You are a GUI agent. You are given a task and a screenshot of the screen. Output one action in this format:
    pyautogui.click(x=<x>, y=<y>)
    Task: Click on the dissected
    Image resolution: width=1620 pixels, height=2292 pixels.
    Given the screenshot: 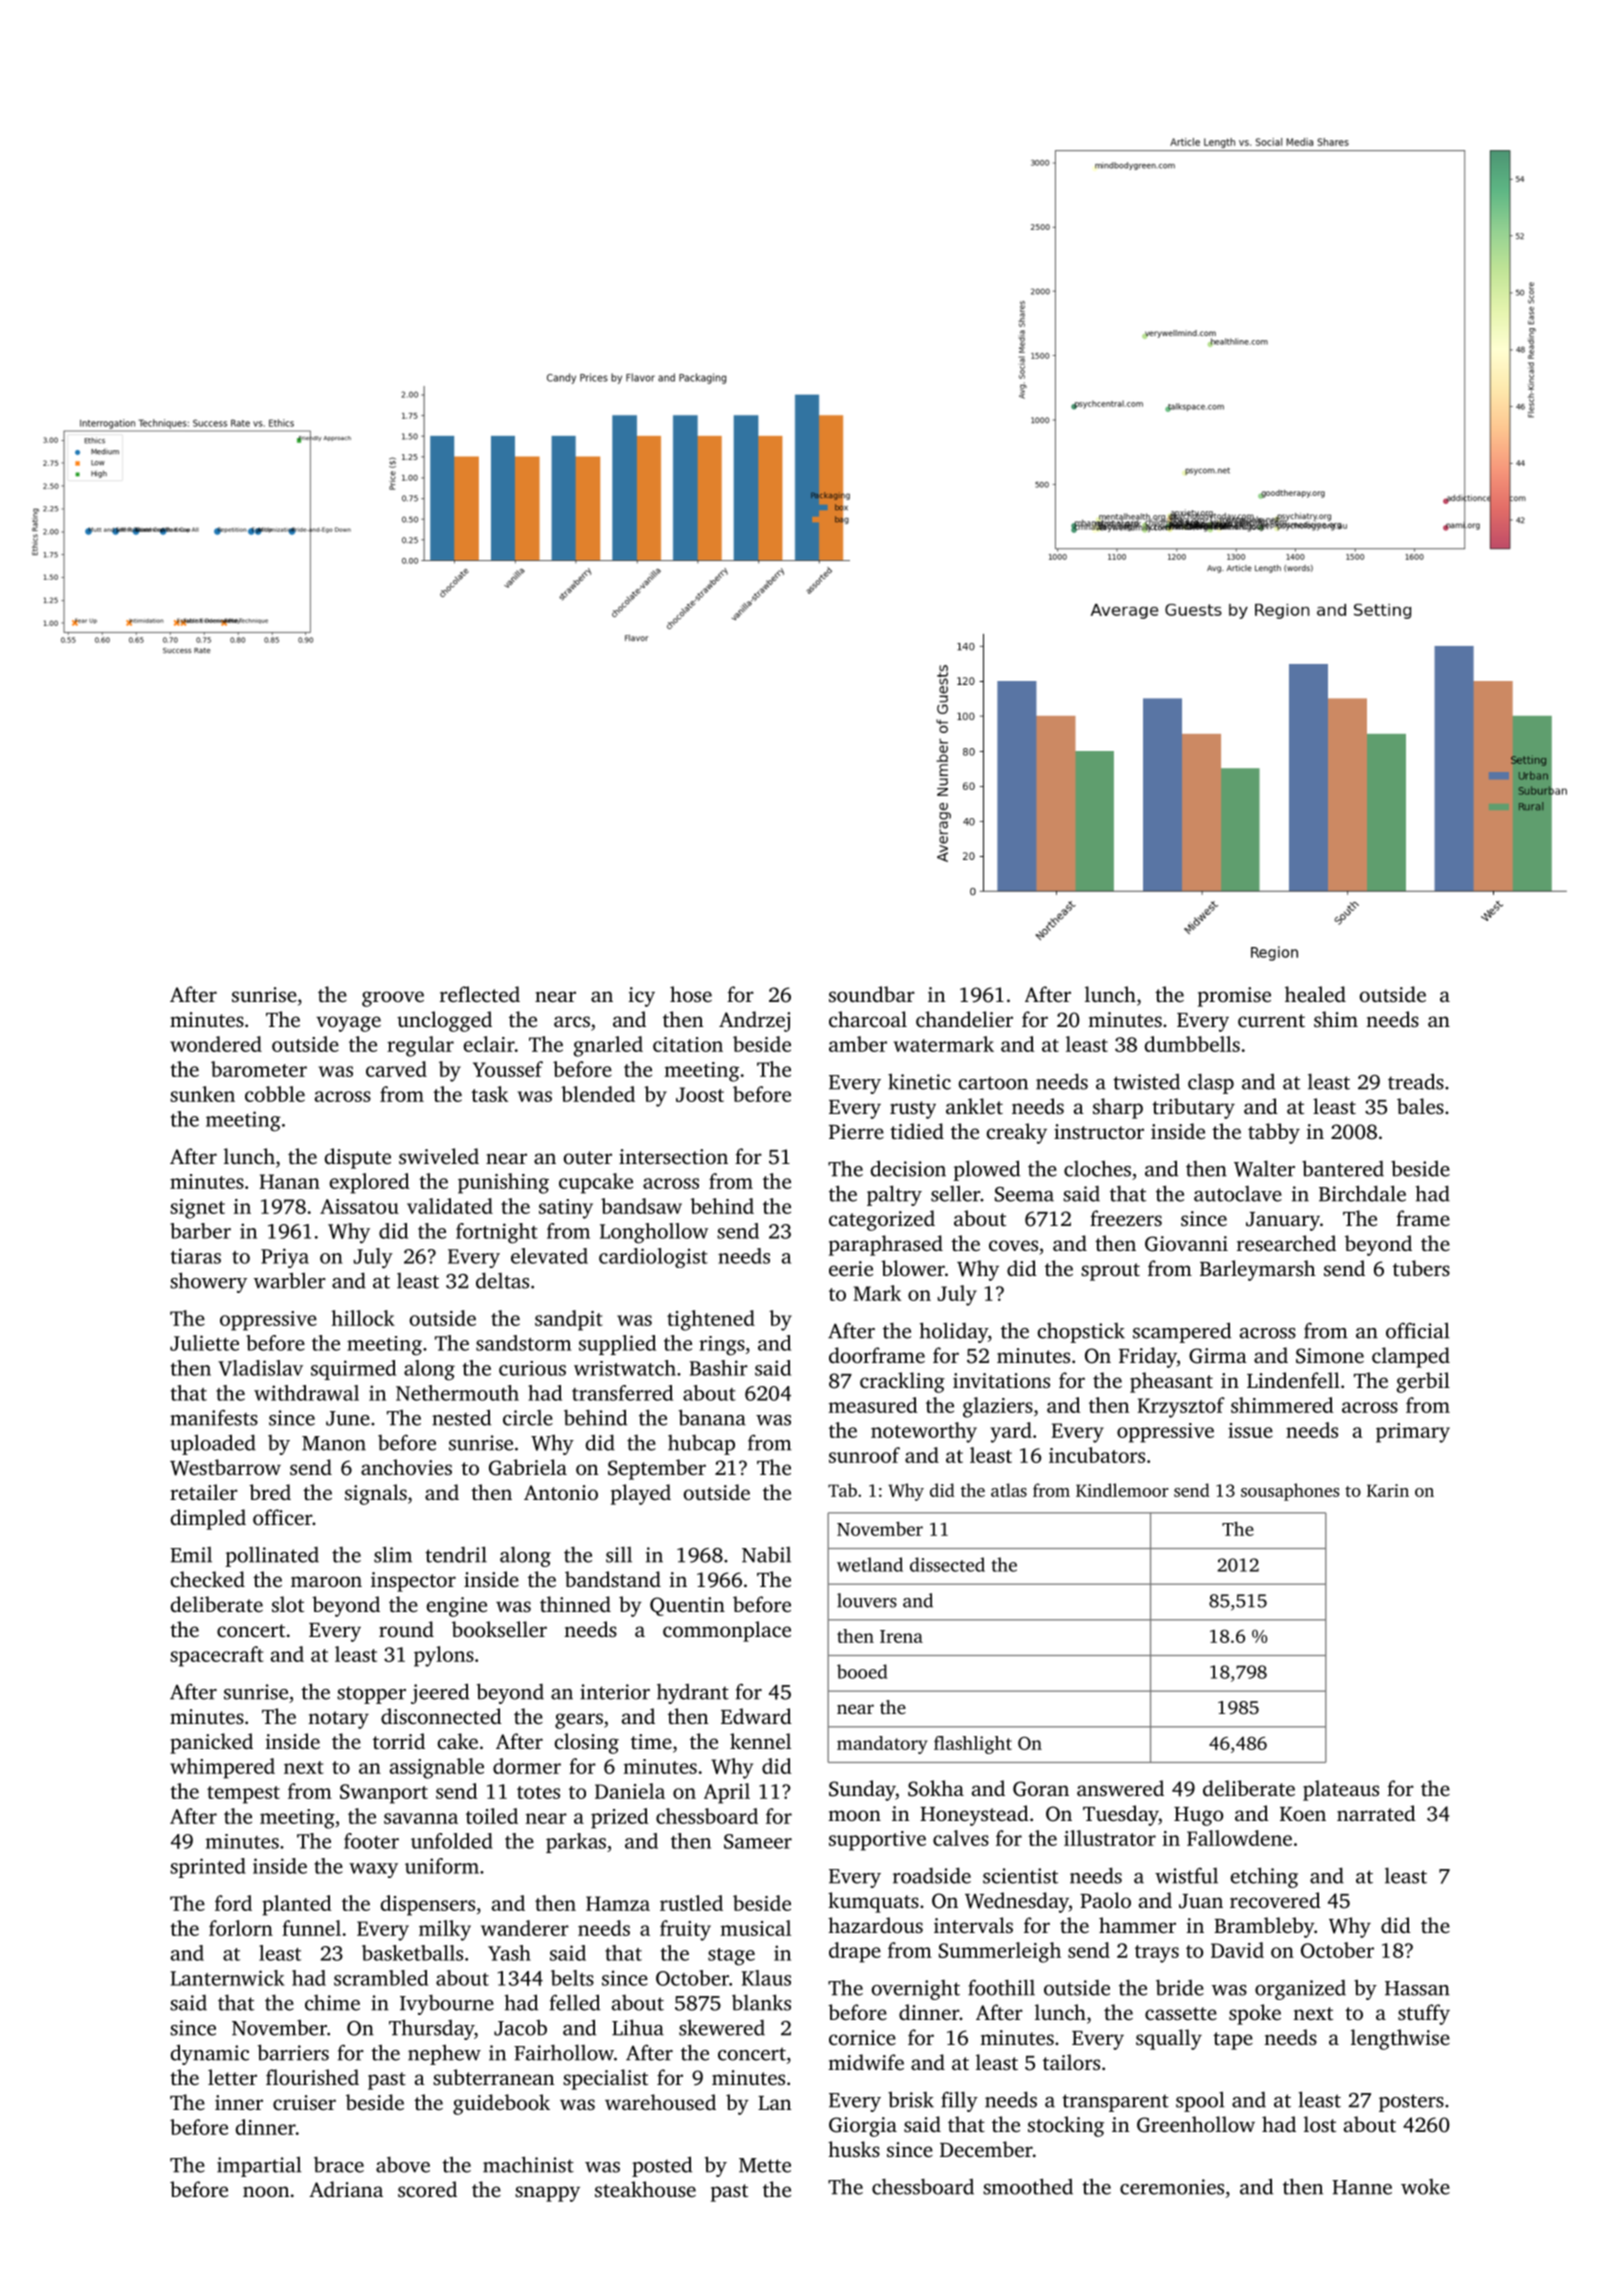 What is the action you would take?
    pyautogui.click(x=947, y=1564)
